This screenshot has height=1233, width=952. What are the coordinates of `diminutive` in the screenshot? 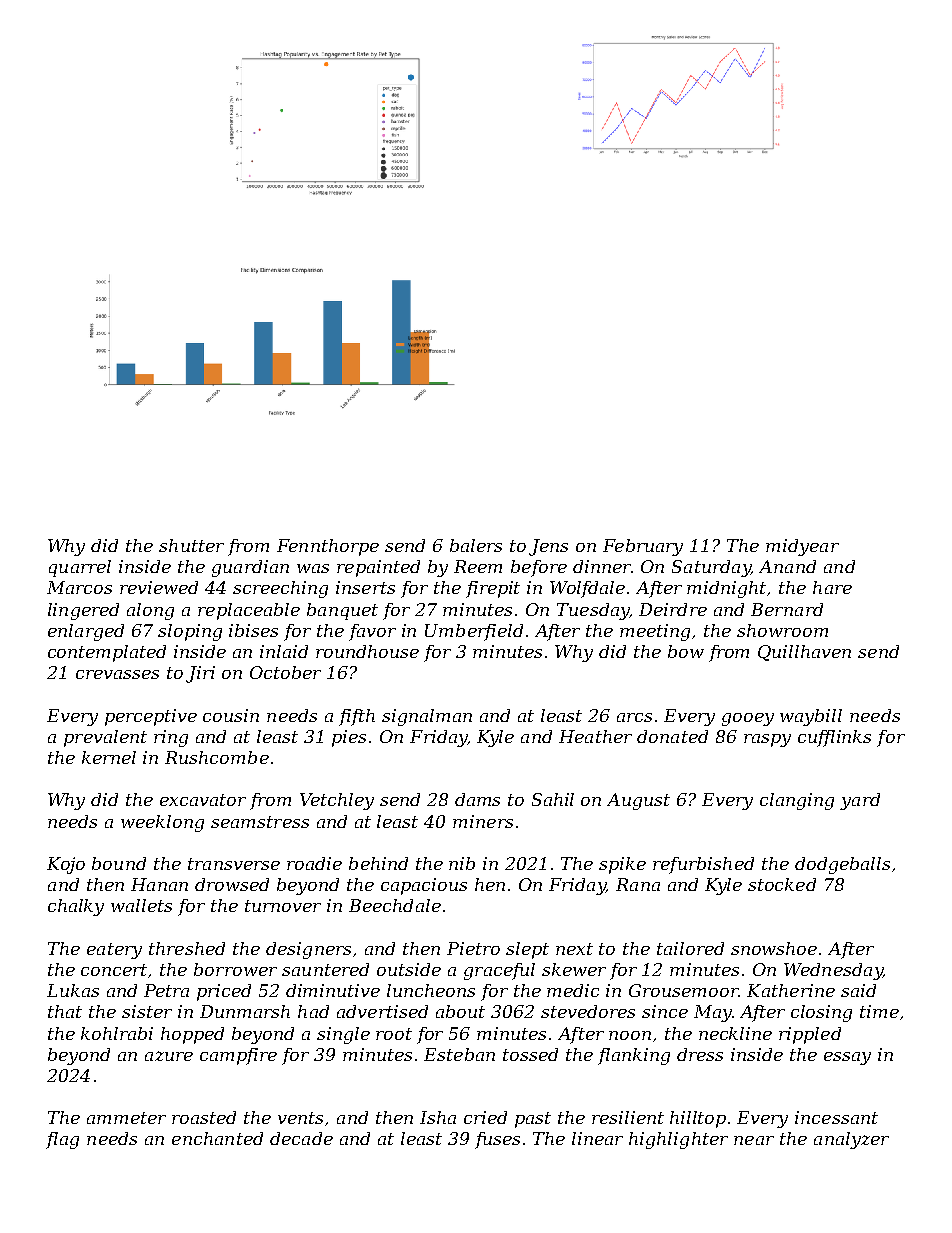 It's located at (333, 990).
